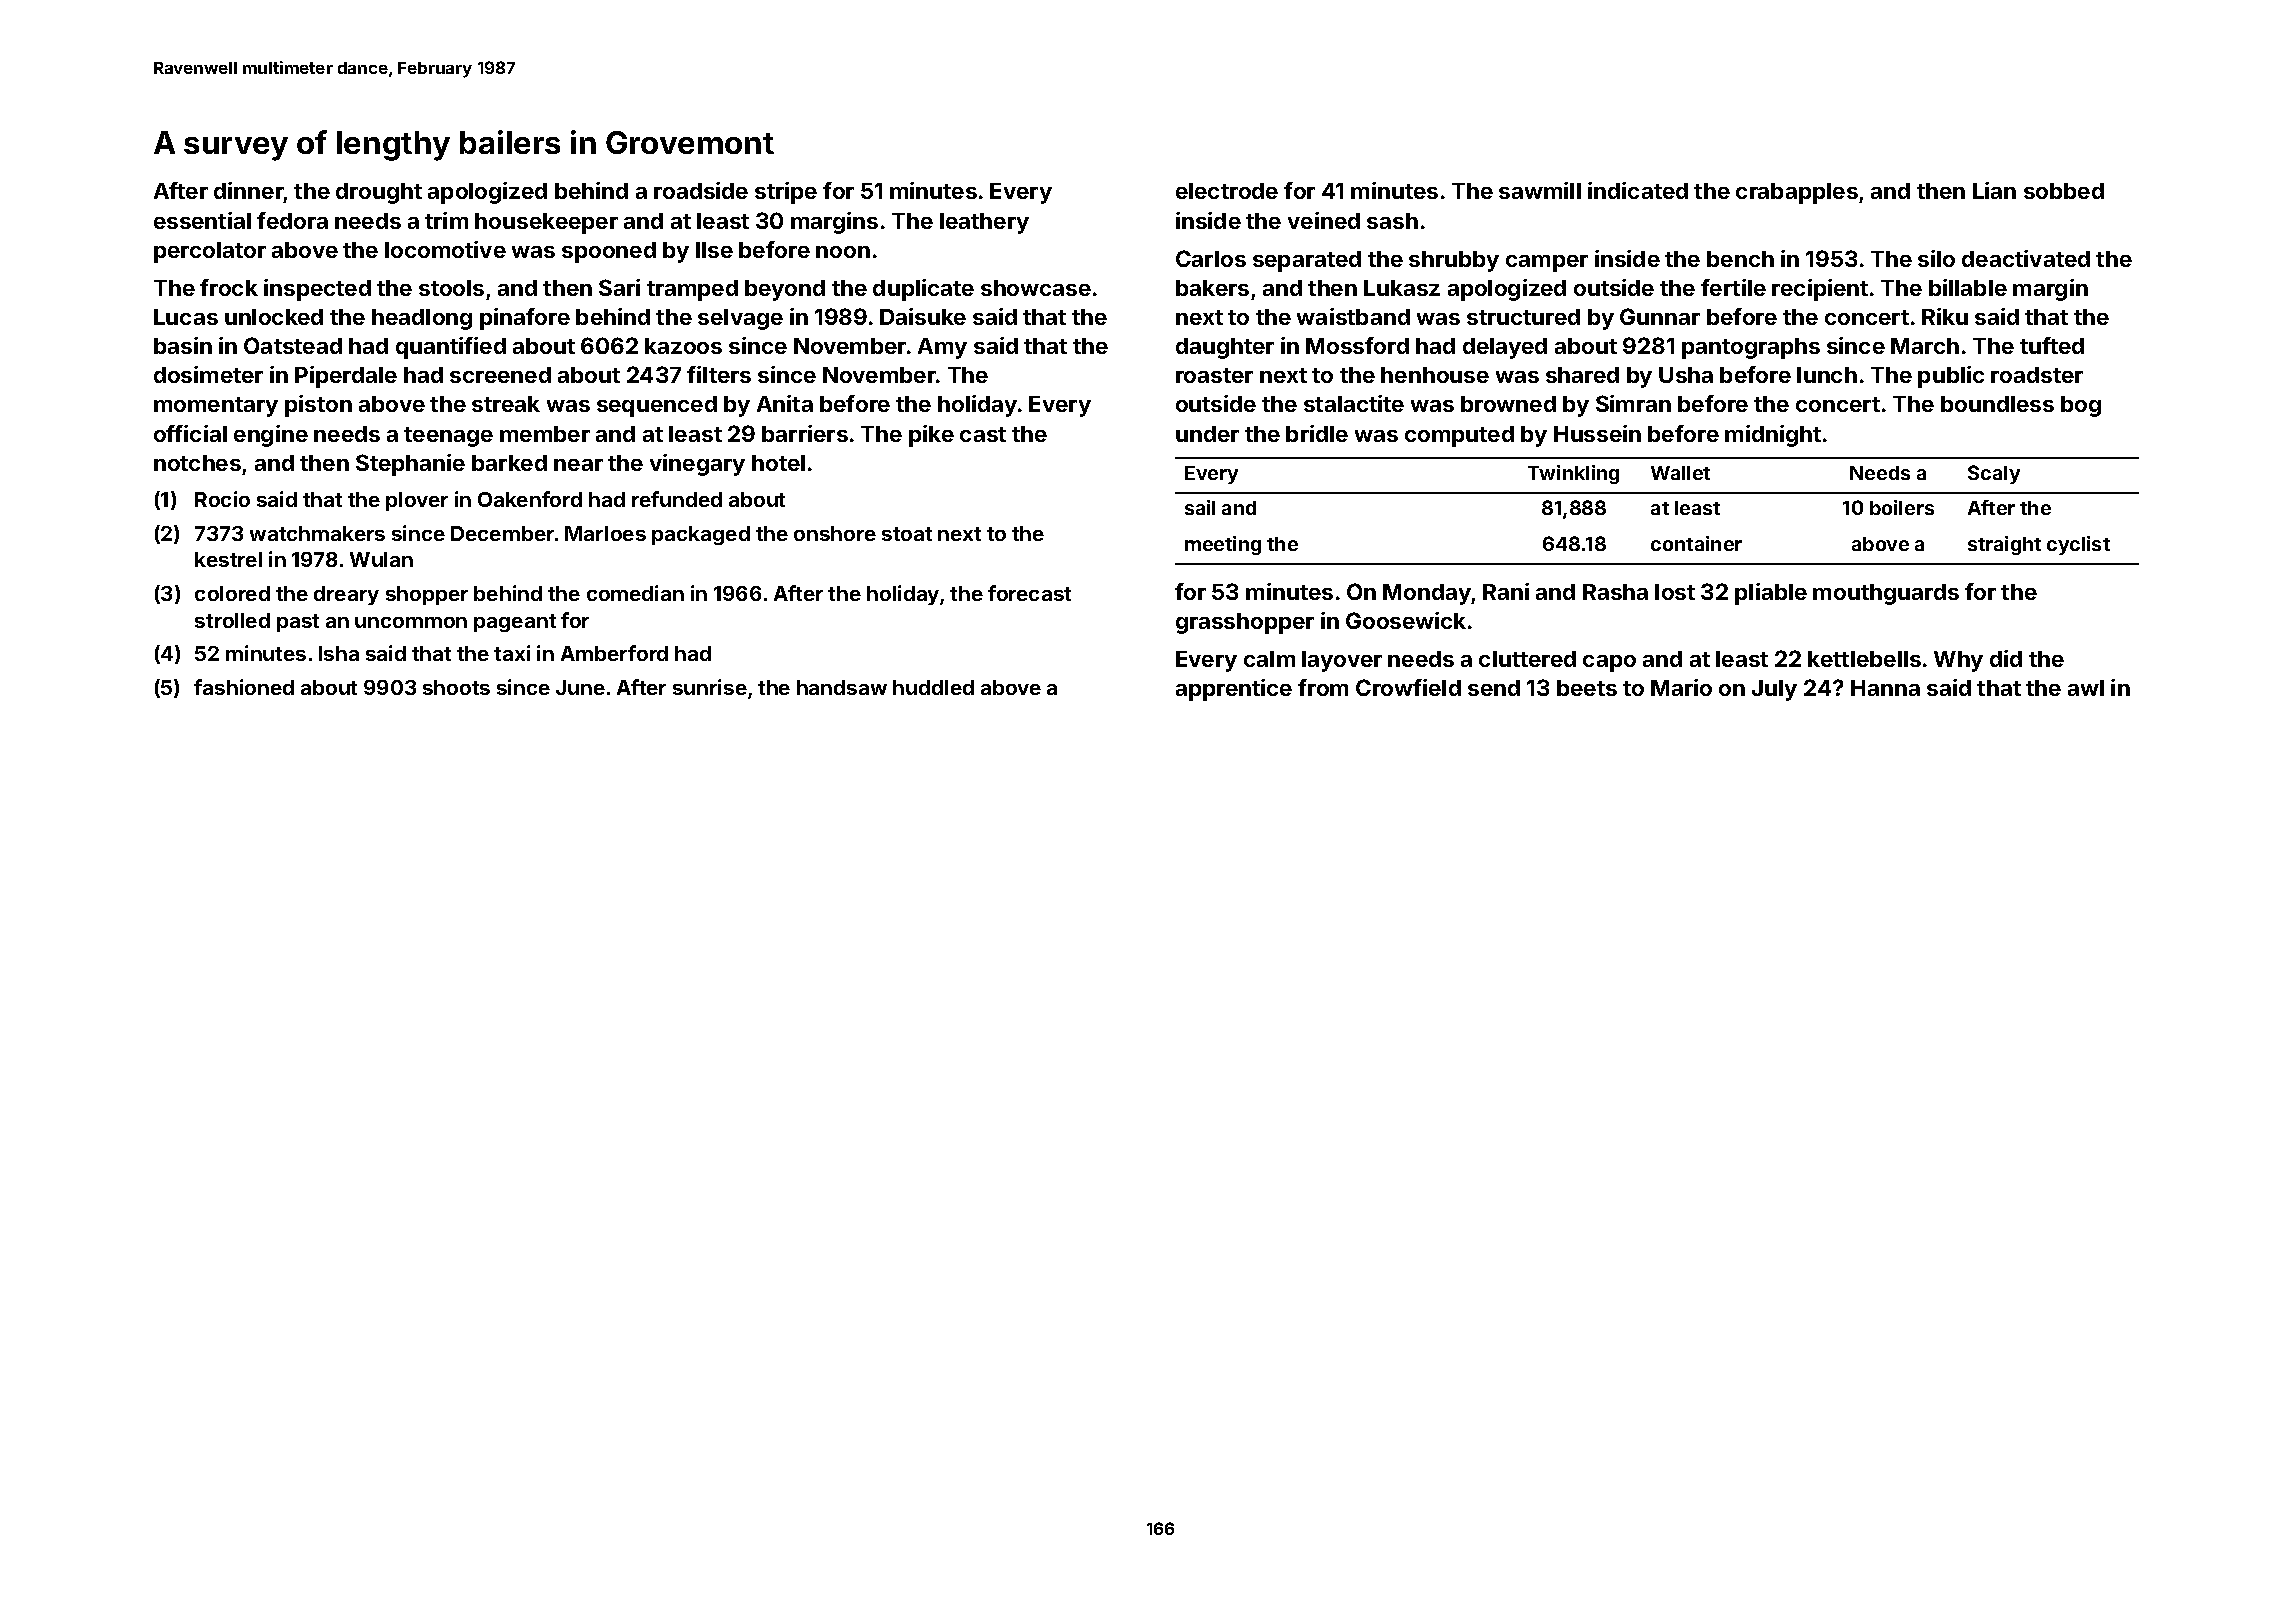 This screenshot has width=2292, height=1620. Describe the element at coordinates (500, 375) in the screenshot. I see `screened` at that location.
